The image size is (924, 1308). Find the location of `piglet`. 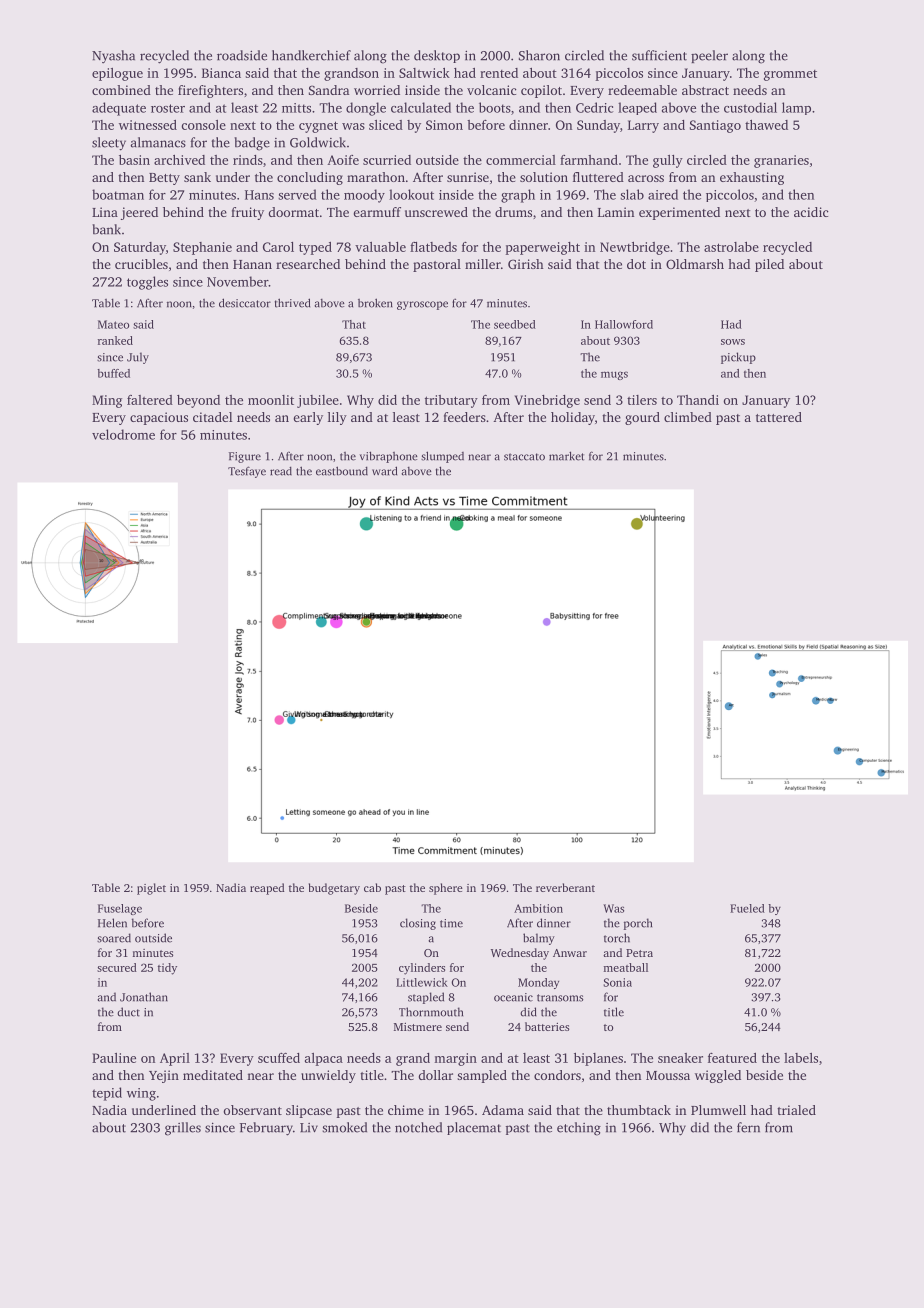

piglet is located at coordinates (151, 889).
